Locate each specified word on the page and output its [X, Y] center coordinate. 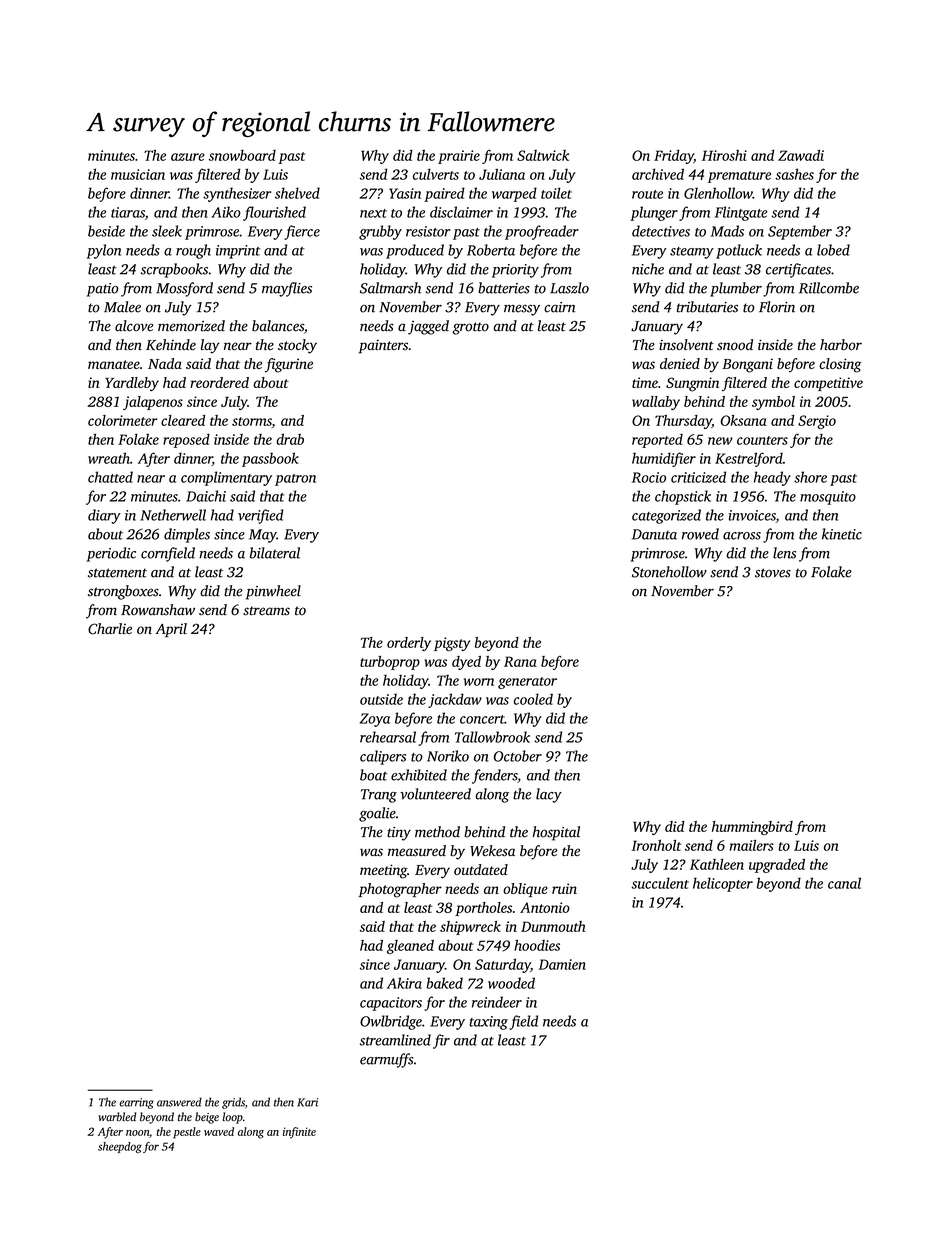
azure [188, 157]
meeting [383, 871]
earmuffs [386, 1060]
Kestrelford [749, 459]
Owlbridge [391, 1022]
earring [136, 1103]
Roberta [491, 250]
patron [295, 480]
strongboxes [123, 592]
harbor [841, 345]
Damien [562, 964]
